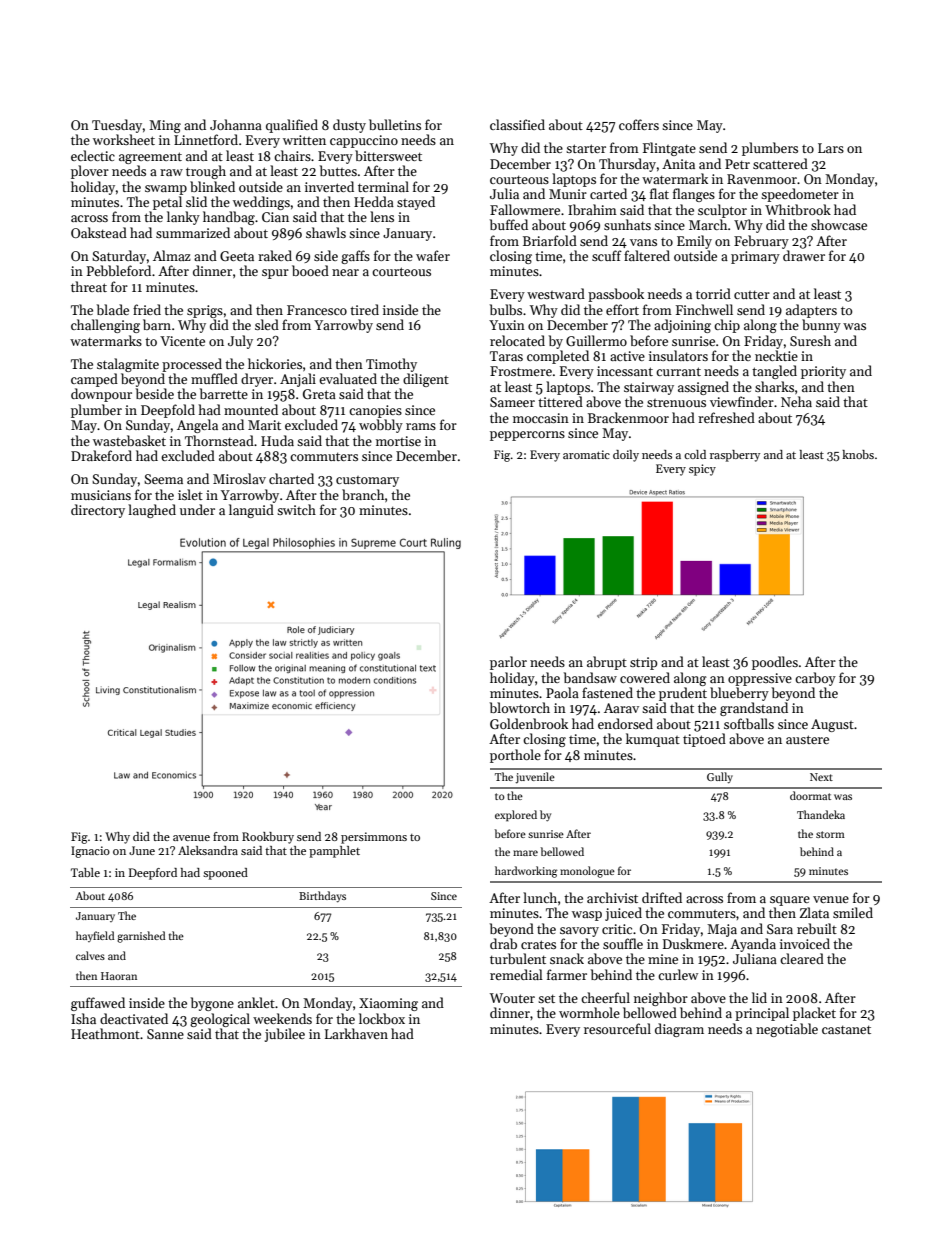 This screenshot has width=952, height=1233. Describe the element at coordinates (802, 958) in the screenshot. I see `cleared` at that location.
